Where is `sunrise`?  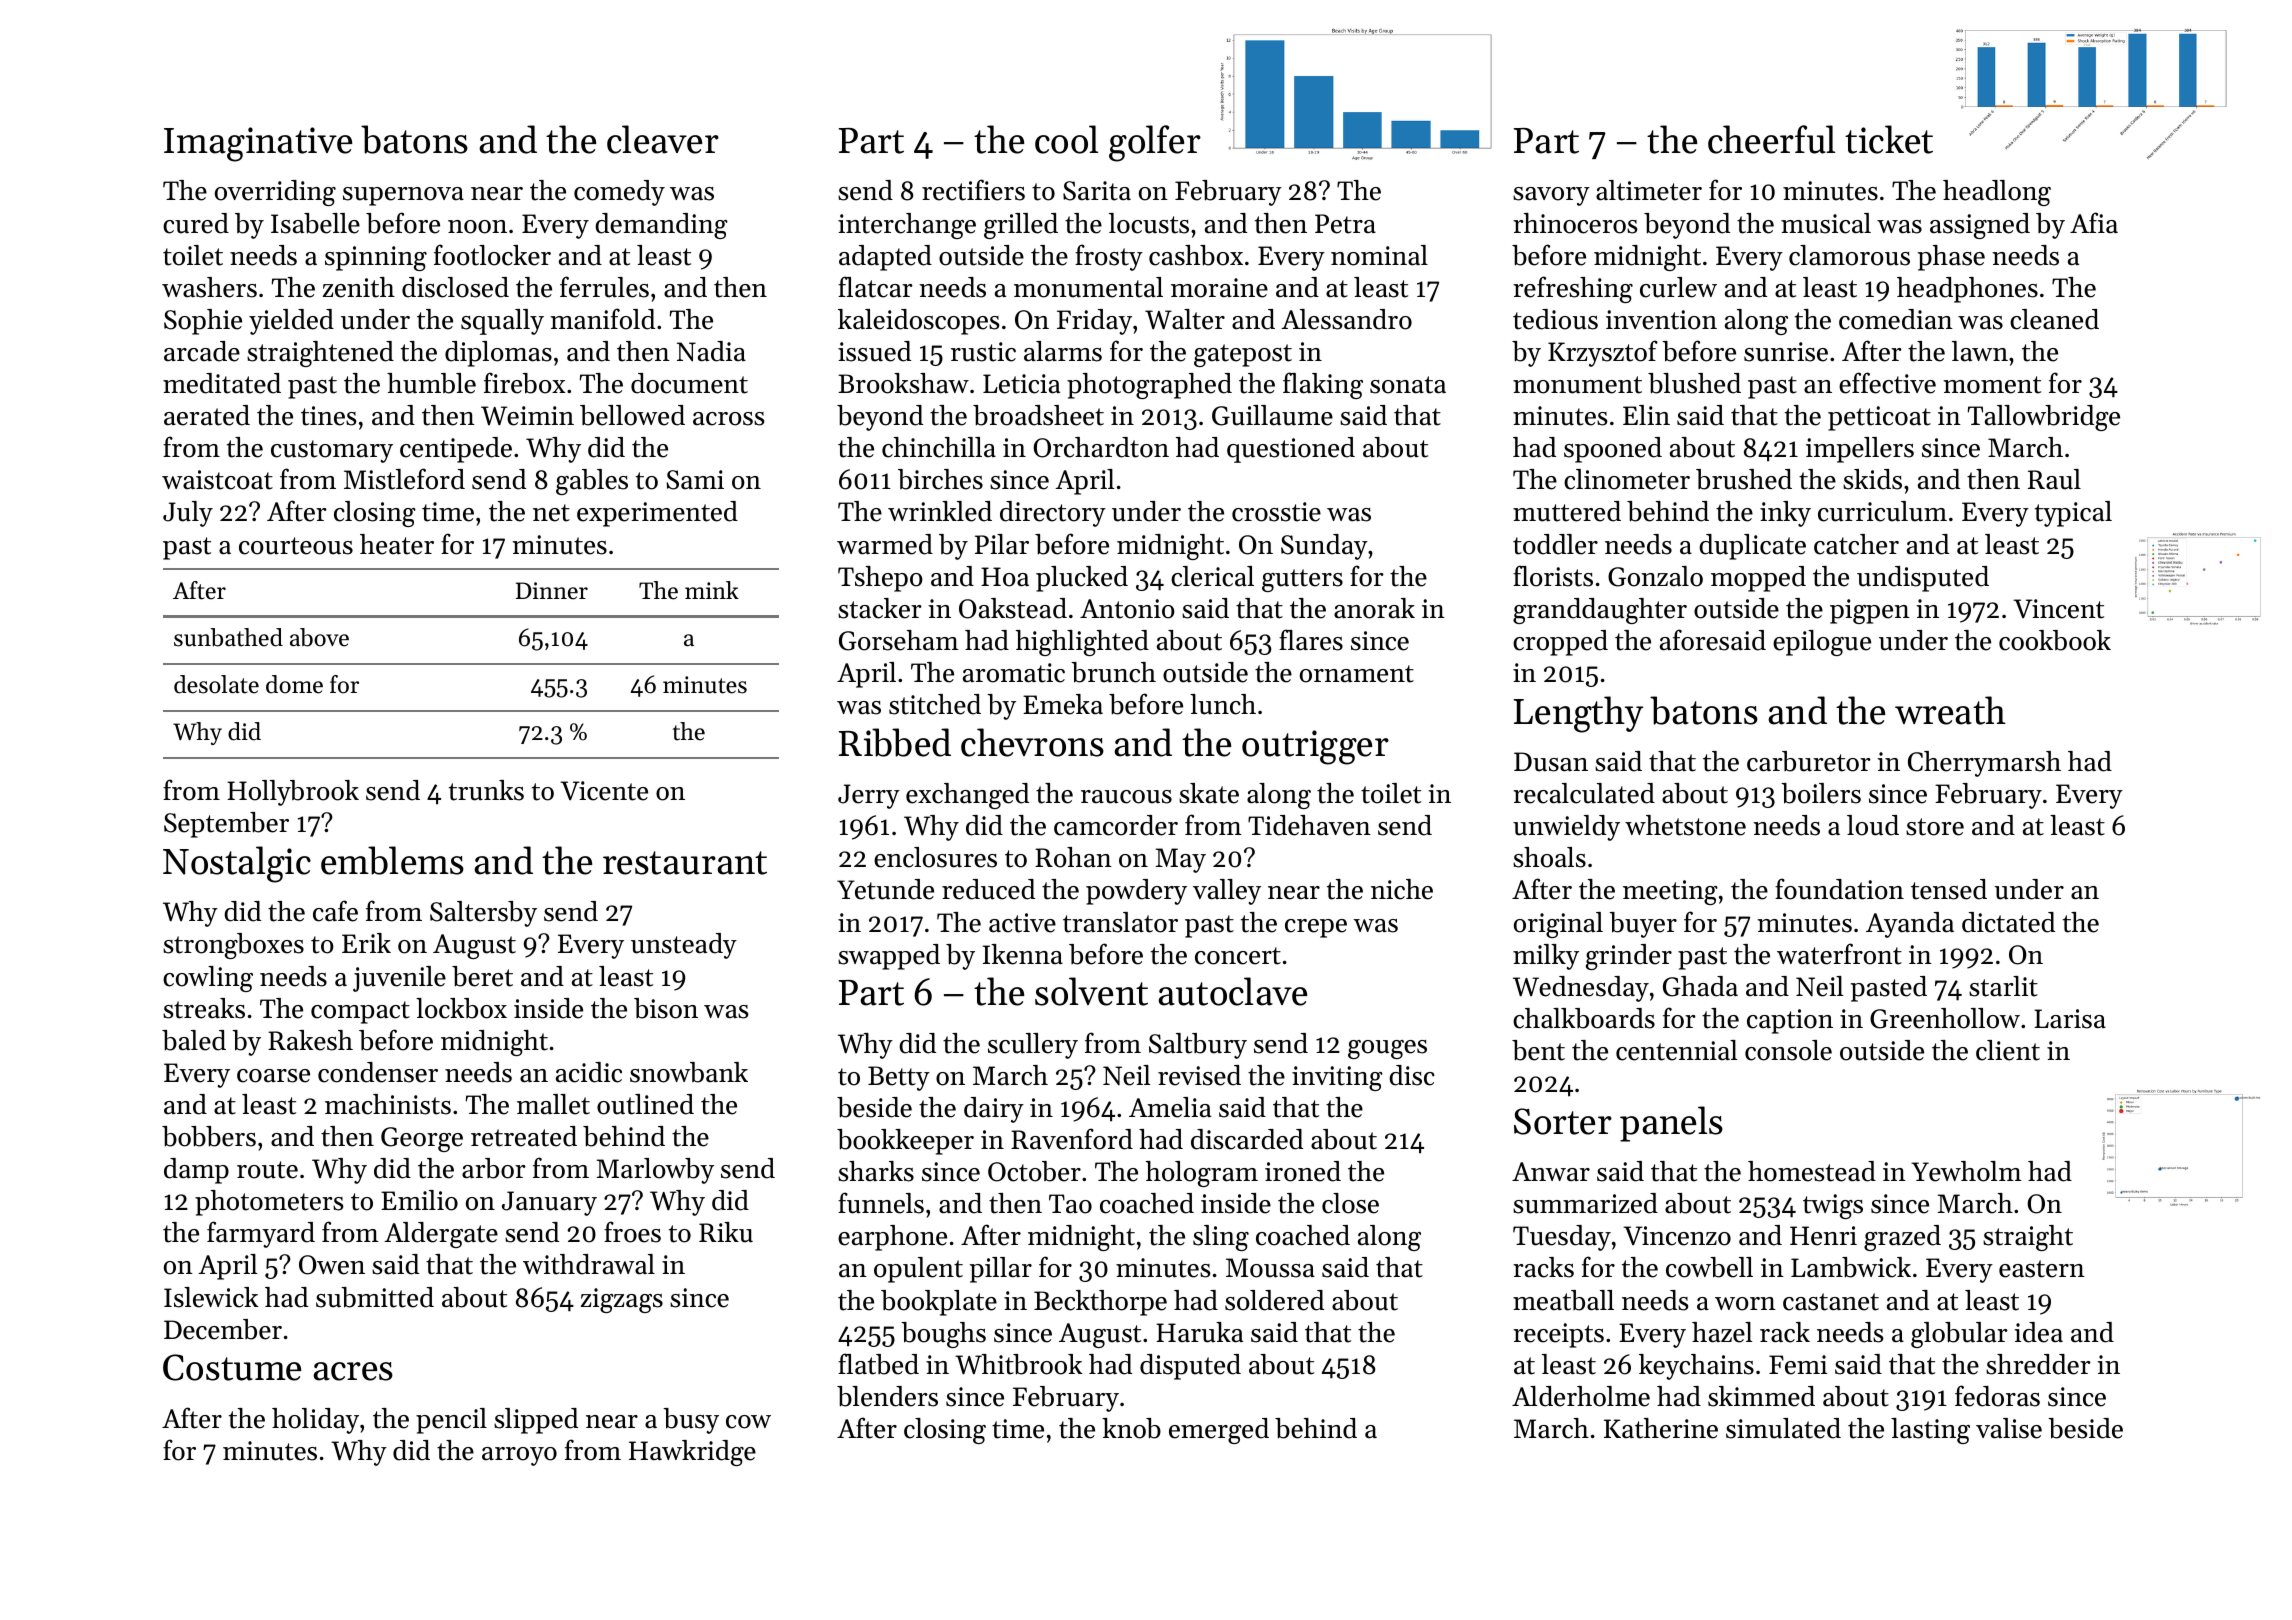 sunrise is located at coordinates (1786, 352).
